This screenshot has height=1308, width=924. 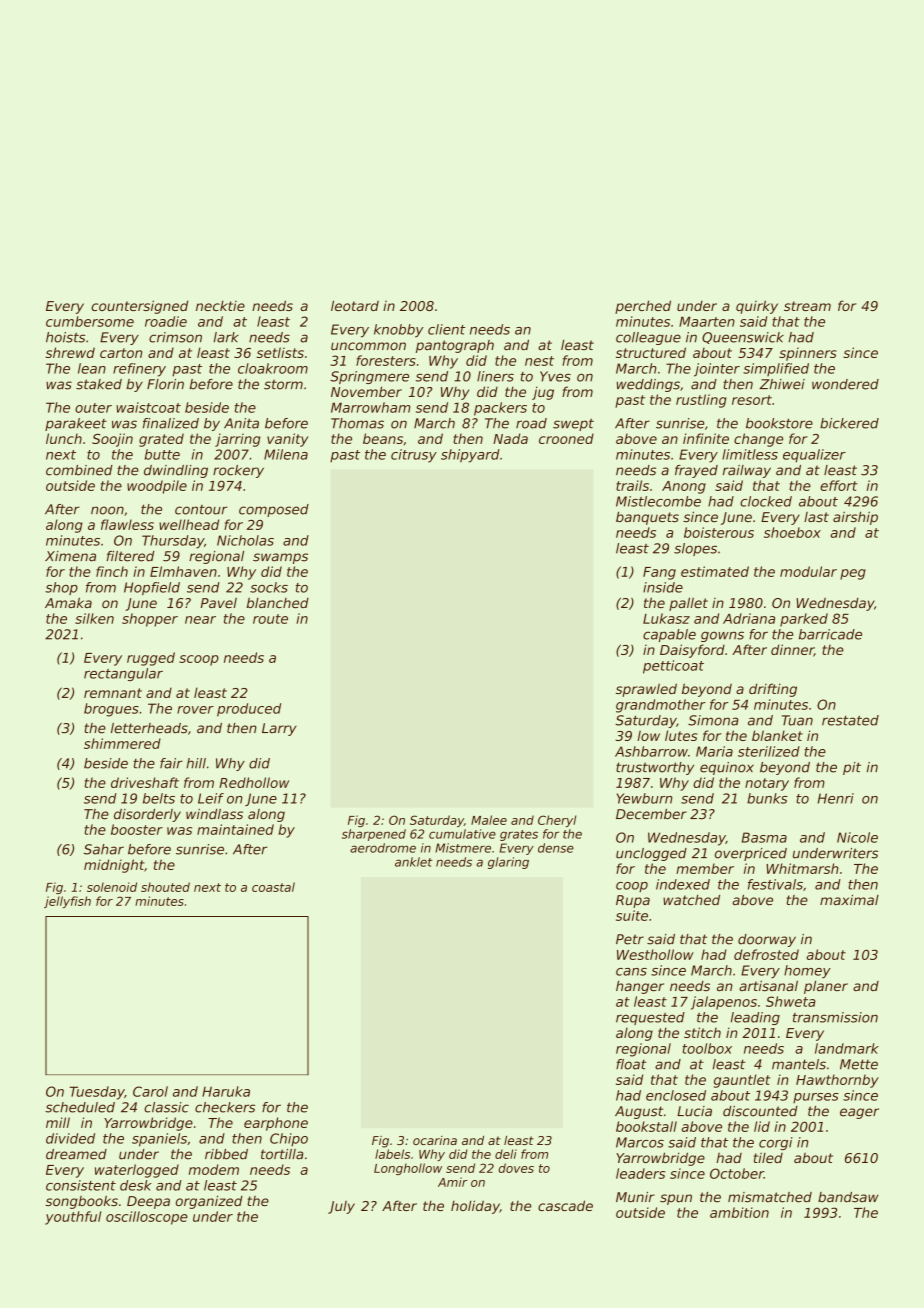 I want to click on wondered, so click(x=845, y=384).
